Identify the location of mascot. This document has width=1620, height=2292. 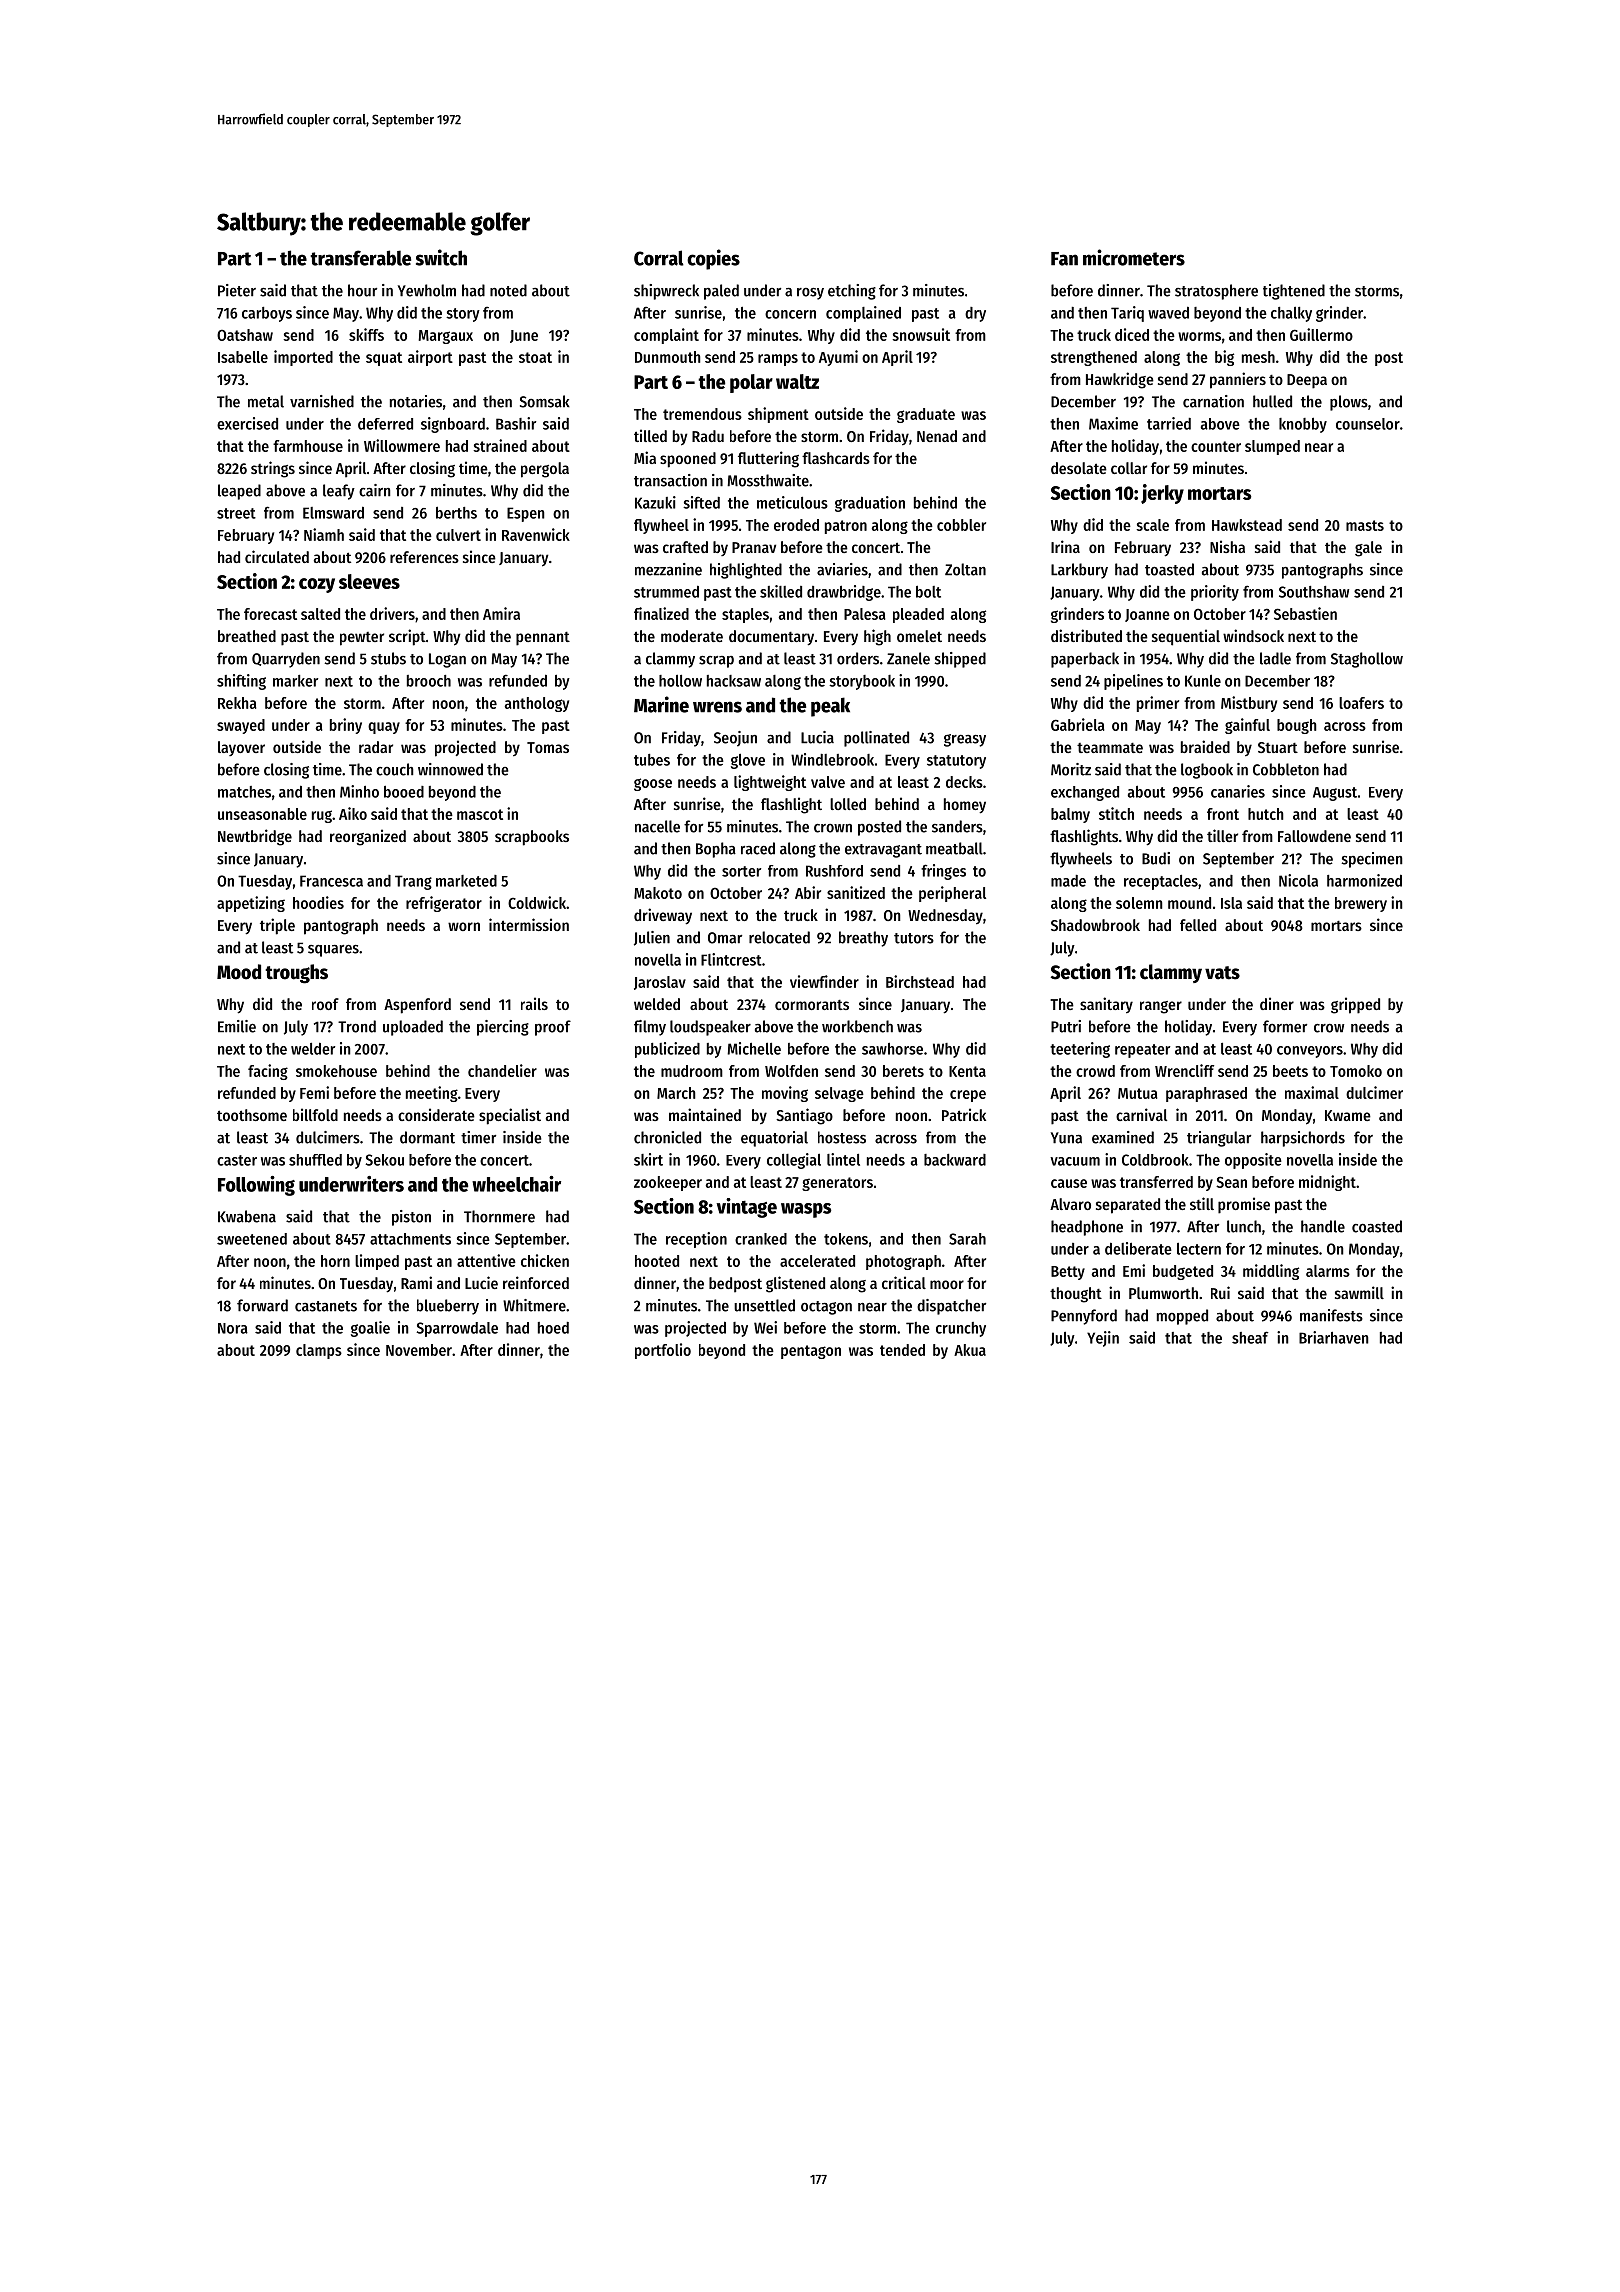
(480, 814).
